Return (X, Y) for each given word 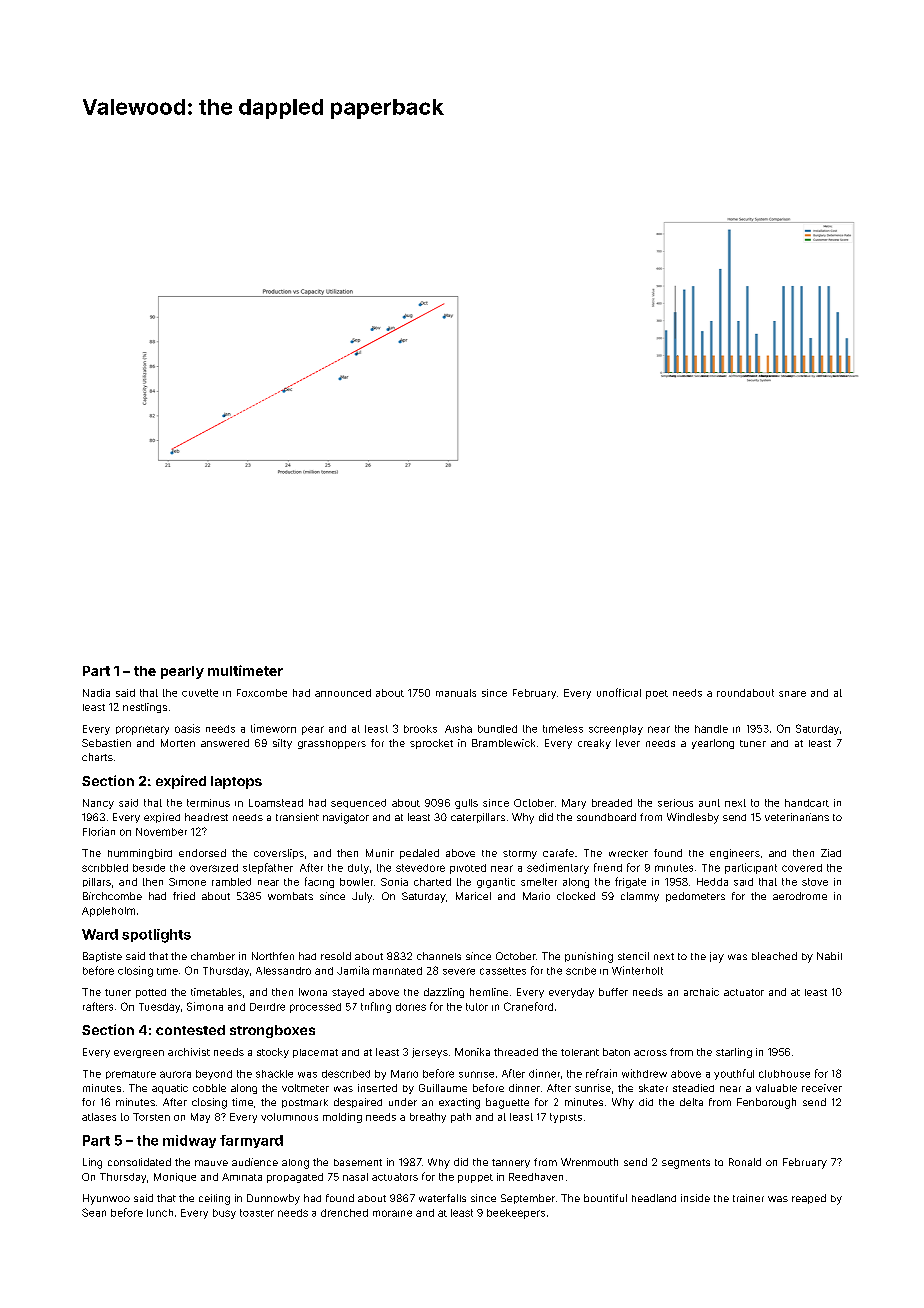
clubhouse (784, 1074)
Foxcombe (262, 693)
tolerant (580, 1052)
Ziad (831, 853)
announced (343, 693)
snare (792, 694)
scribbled (105, 868)
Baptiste (102, 957)
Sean (94, 1212)
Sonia (394, 882)
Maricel (473, 896)
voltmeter (305, 1088)
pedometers (695, 897)
